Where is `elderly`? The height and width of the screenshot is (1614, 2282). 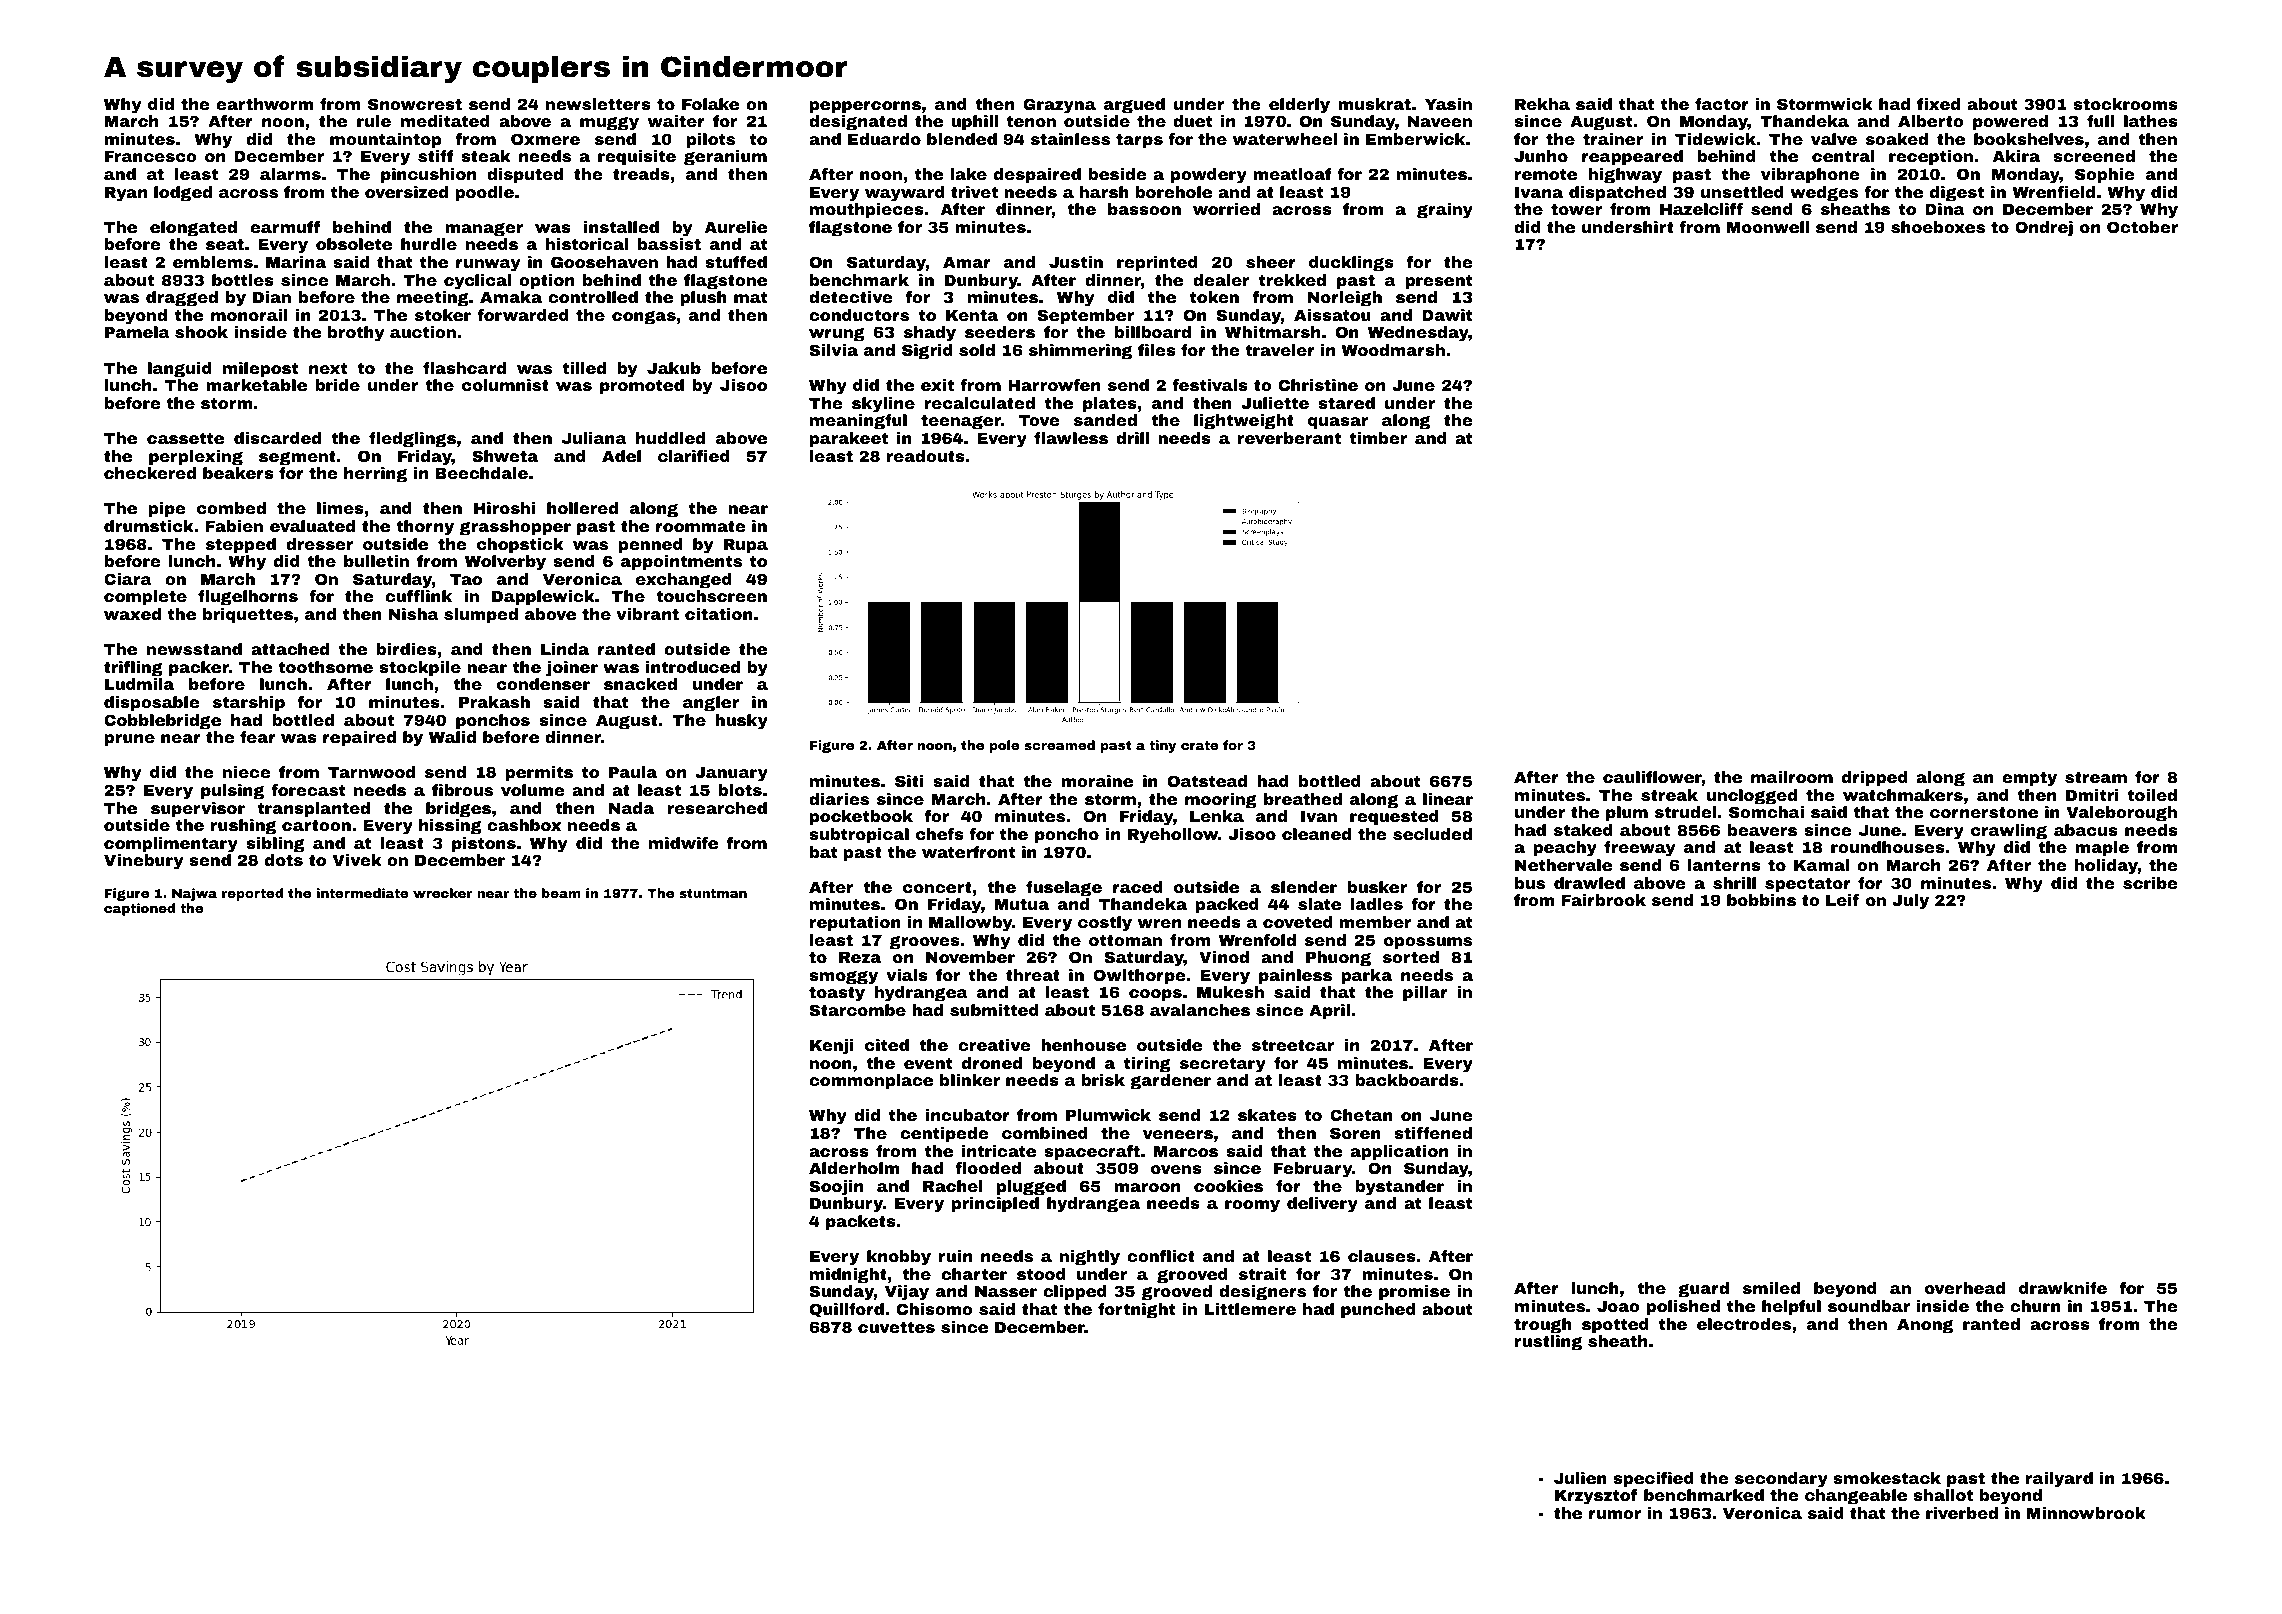 elderly is located at coordinates (1299, 106).
